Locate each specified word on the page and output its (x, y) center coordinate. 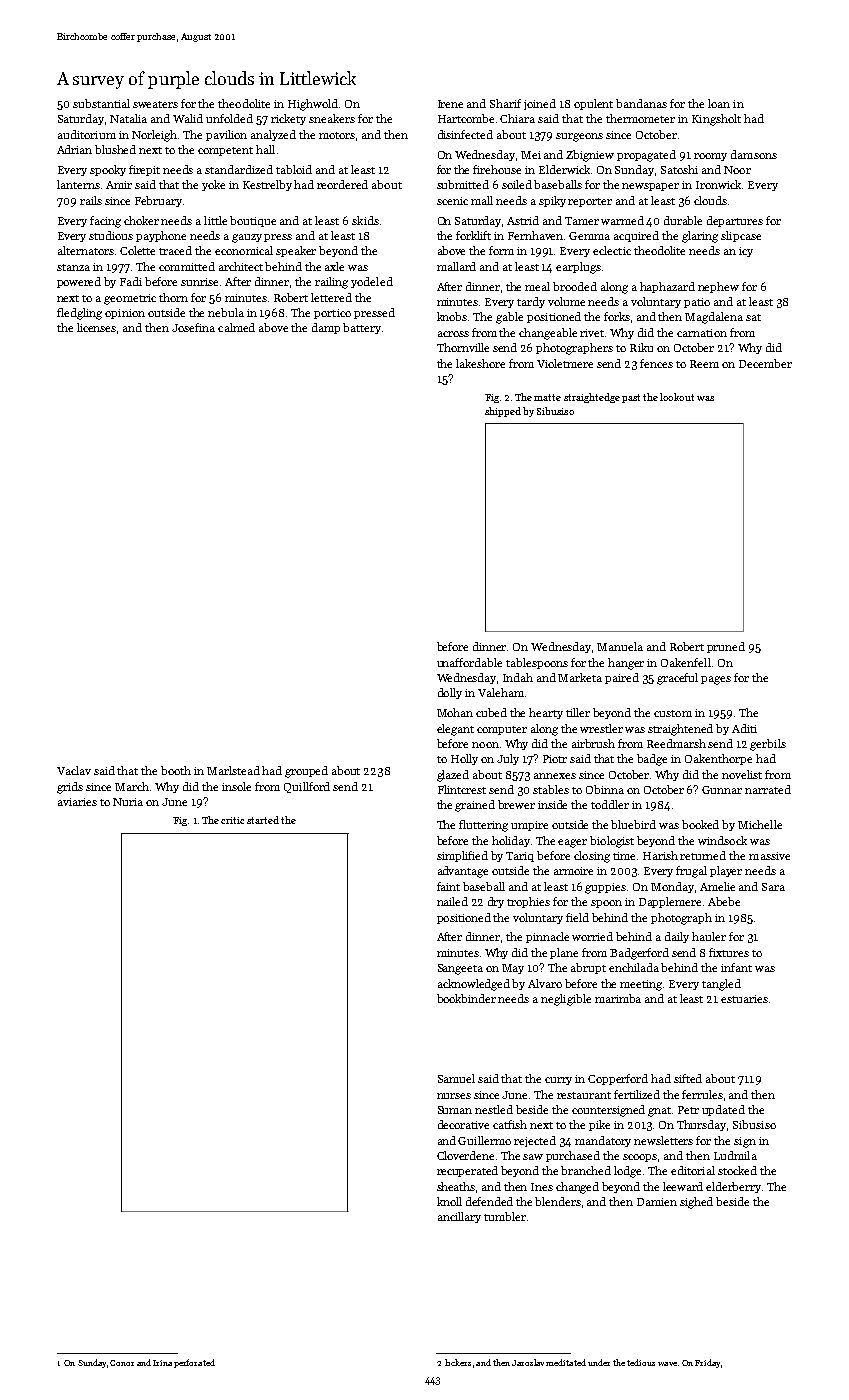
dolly (450, 693)
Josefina (193, 327)
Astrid (523, 220)
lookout (677, 397)
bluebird (633, 824)
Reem (704, 364)
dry (496, 902)
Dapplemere (670, 902)
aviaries (77, 802)
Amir (119, 185)
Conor (122, 1363)
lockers (458, 1362)
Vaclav (74, 770)
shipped (503, 412)
